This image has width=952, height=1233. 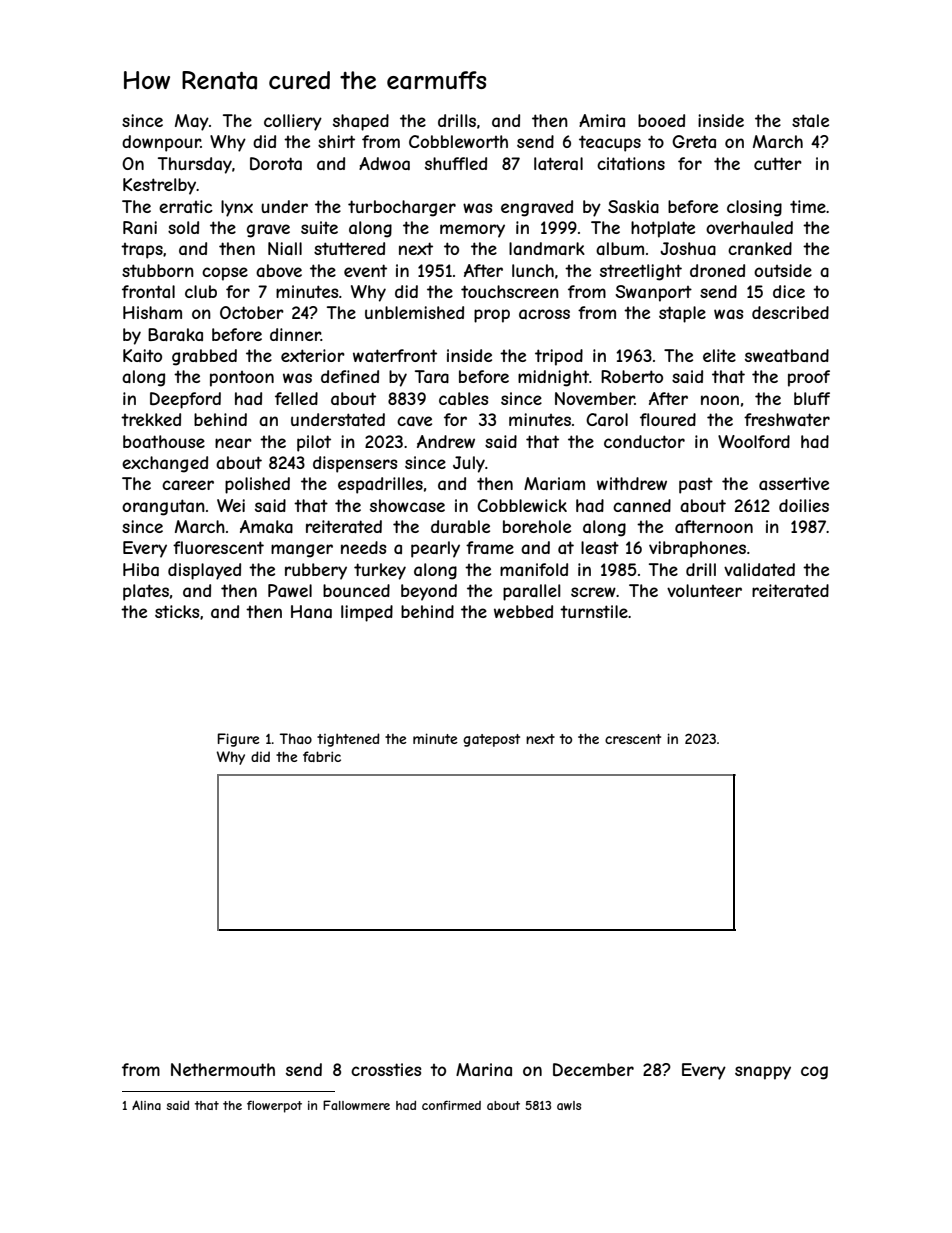 What do you see at coordinates (223, 1069) in the image?
I see `Nethermouth` at bounding box center [223, 1069].
